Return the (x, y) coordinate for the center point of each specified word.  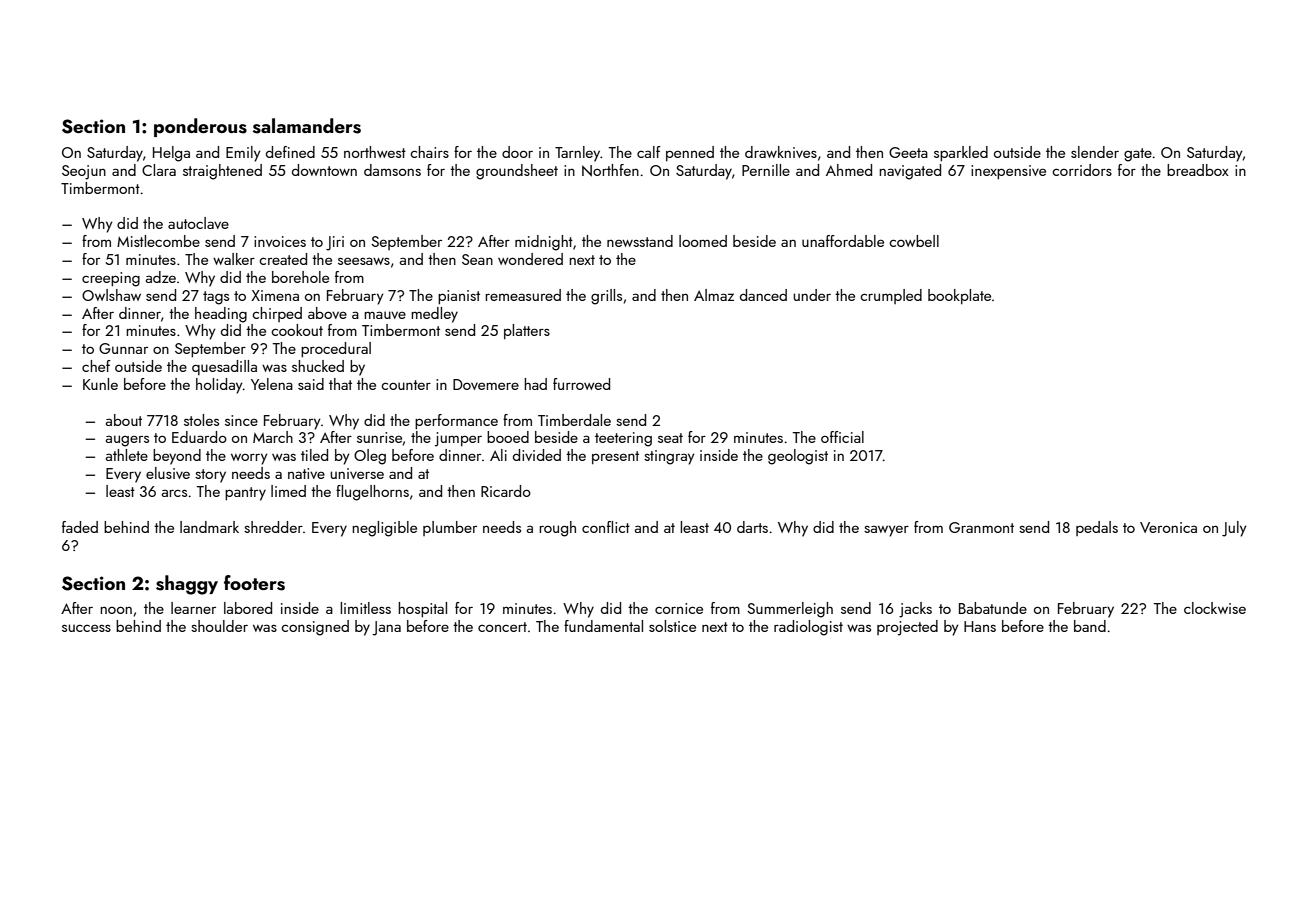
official (842, 437)
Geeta (908, 152)
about (123, 420)
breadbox (1198, 170)
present (615, 457)
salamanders (307, 126)
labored (248, 608)
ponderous (200, 127)
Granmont (981, 527)
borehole (300, 277)
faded (80, 527)
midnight (544, 243)
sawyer (886, 531)
